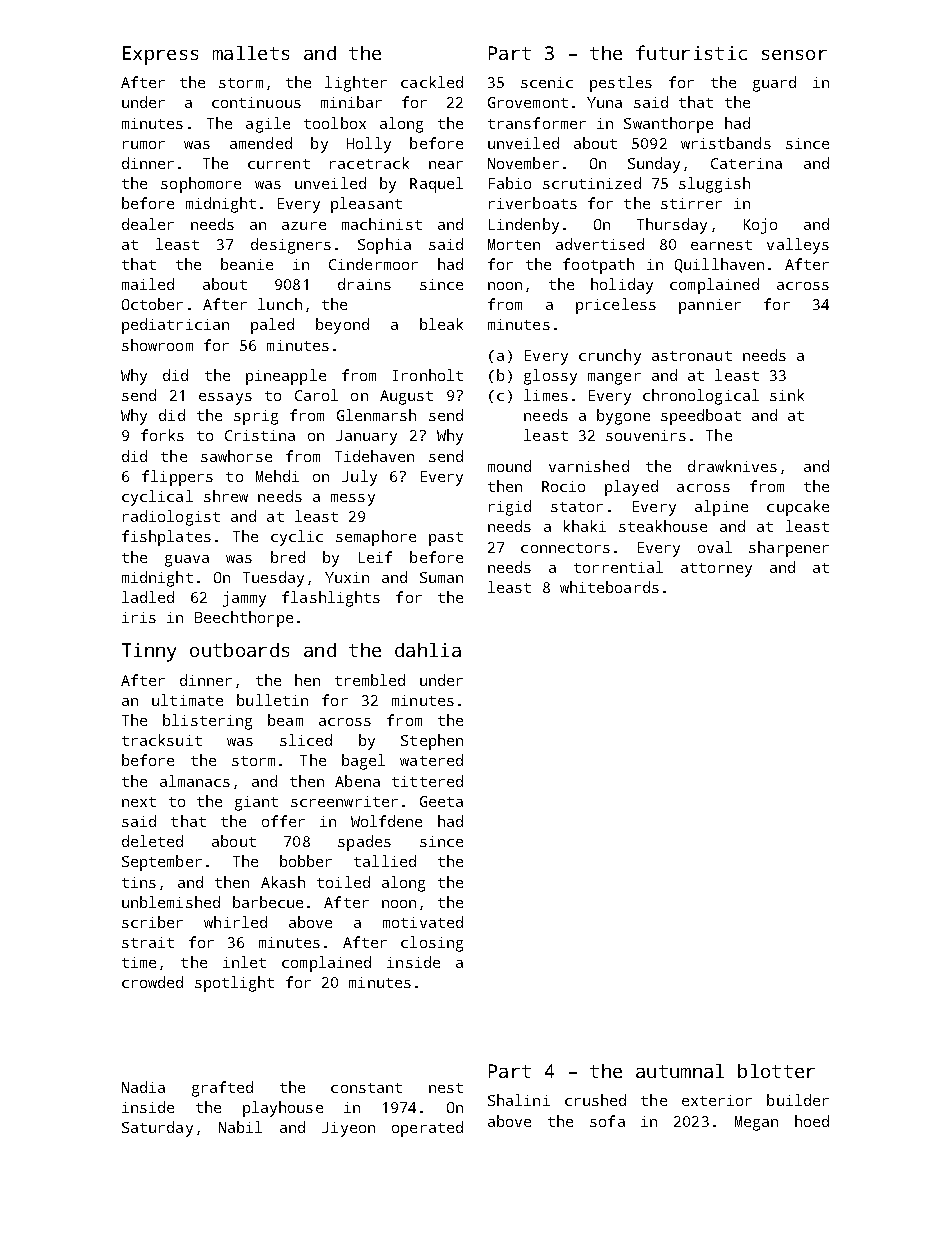 This document has width=952, height=1233. I want to click on attorney, so click(716, 570).
